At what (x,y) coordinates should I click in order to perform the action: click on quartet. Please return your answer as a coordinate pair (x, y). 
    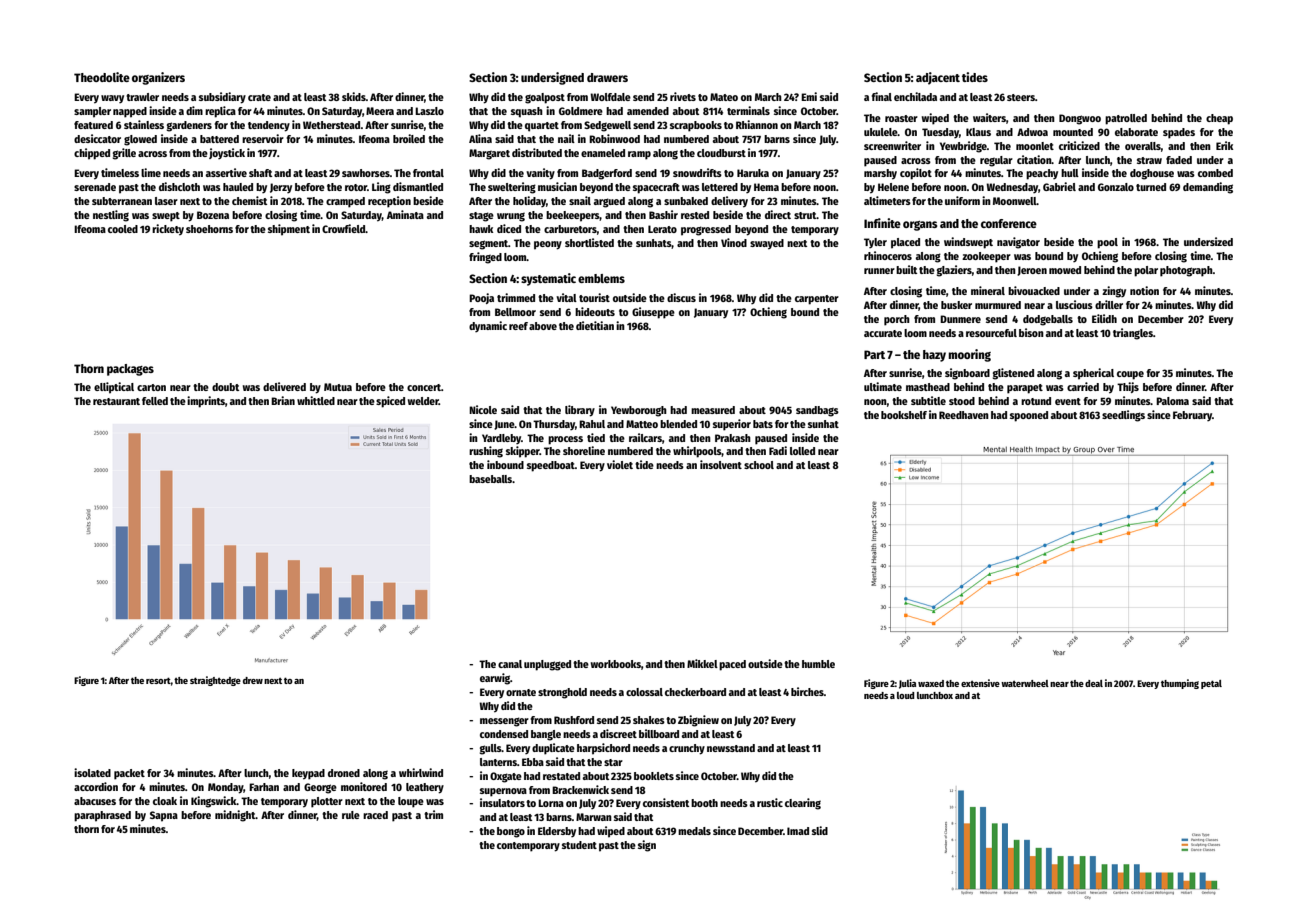
    Looking at the image, I should click on (542, 127).
